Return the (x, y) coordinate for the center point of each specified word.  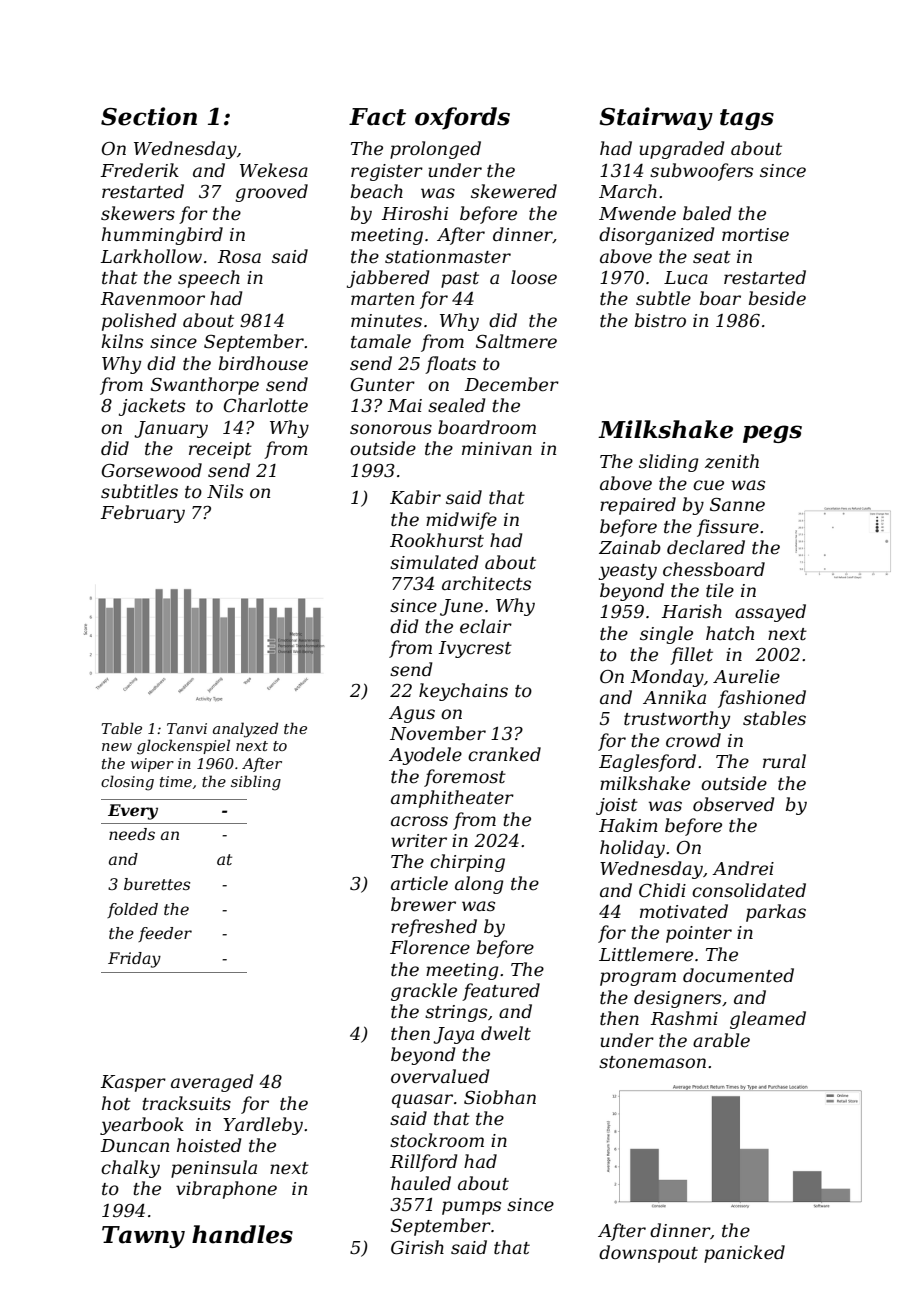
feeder (165, 934)
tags (747, 119)
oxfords (462, 118)
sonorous (391, 429)
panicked (744, 1254)
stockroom (437, 1140)
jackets (152, 407)
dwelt (506, 1033)
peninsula (214, 1169)
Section (149, 116)
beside (777, 298)
